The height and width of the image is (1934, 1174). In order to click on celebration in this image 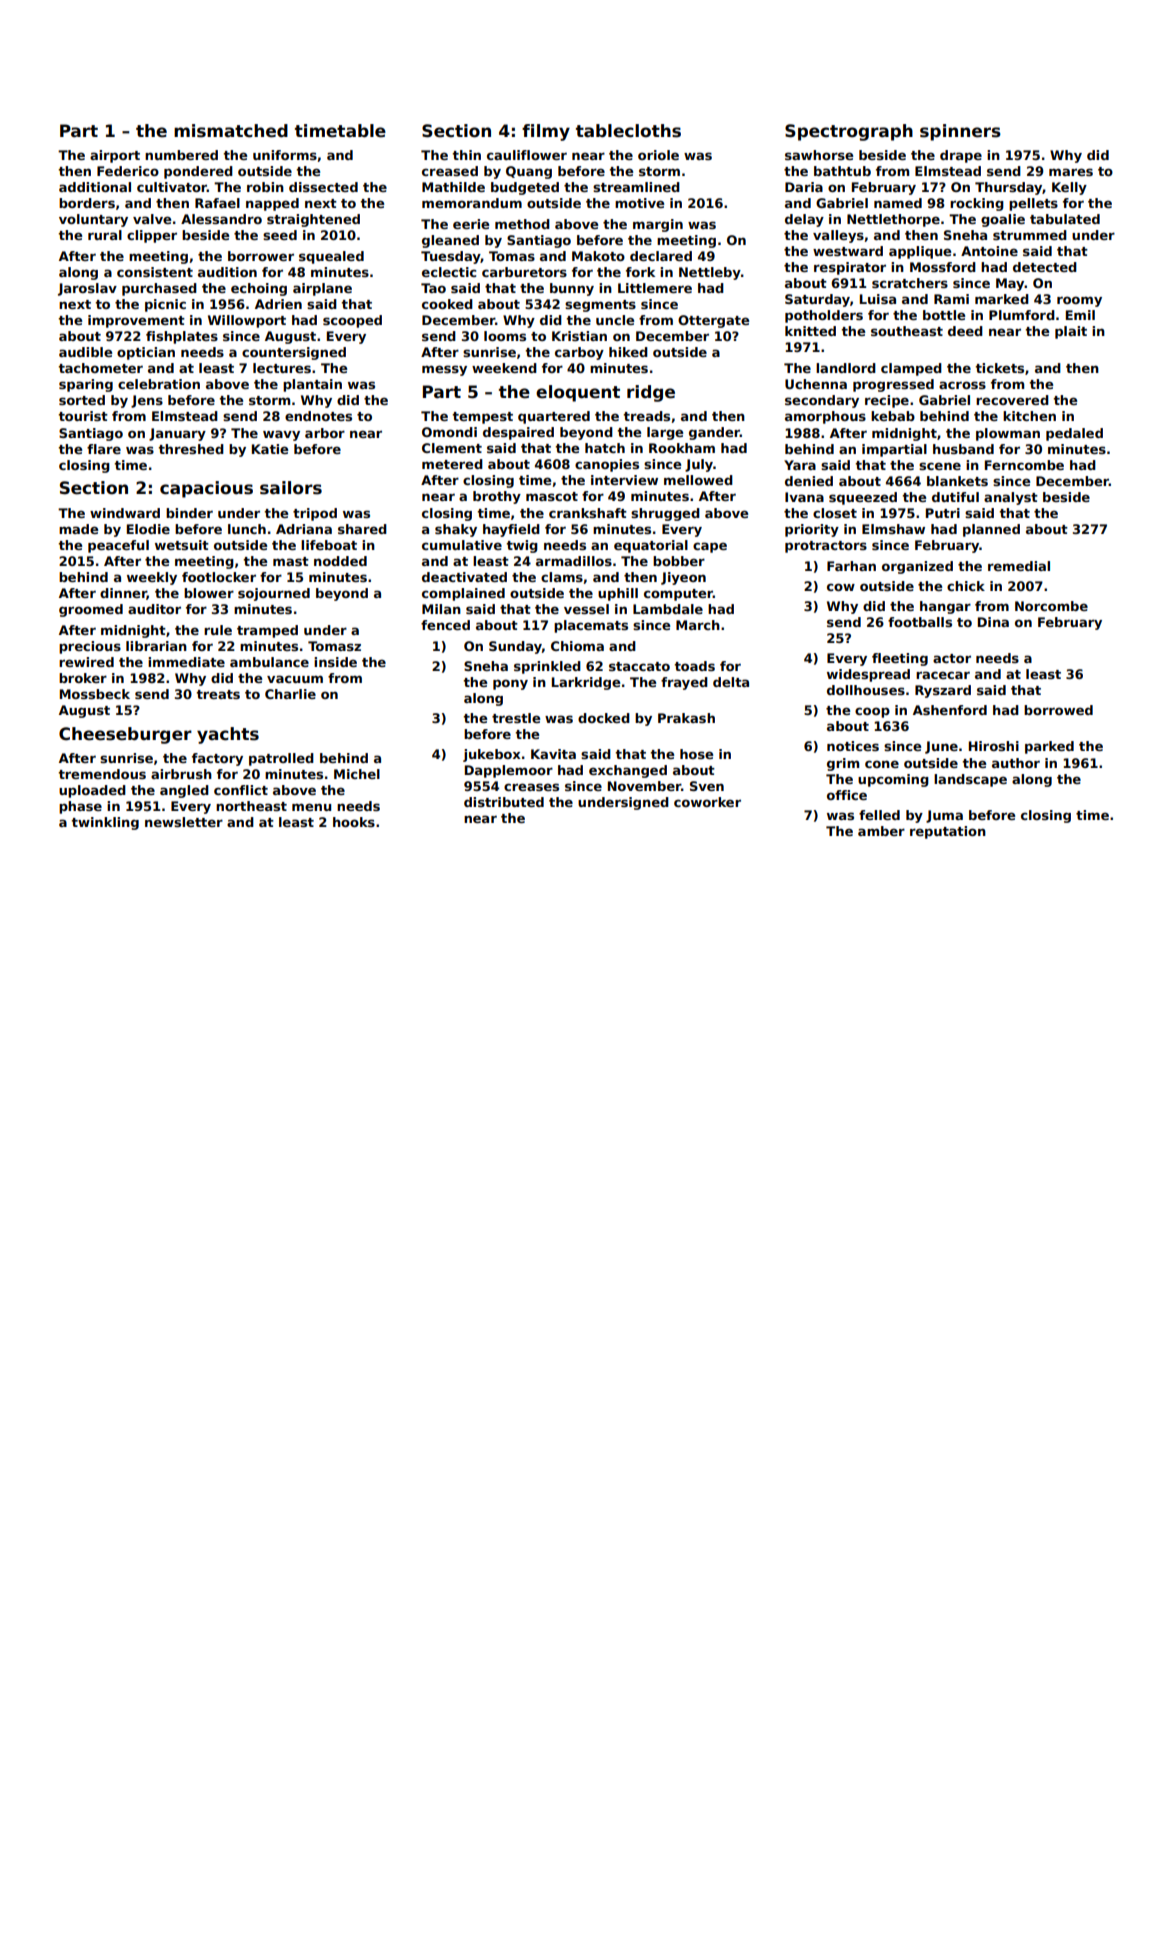, I will do `click(159, 384)`.
